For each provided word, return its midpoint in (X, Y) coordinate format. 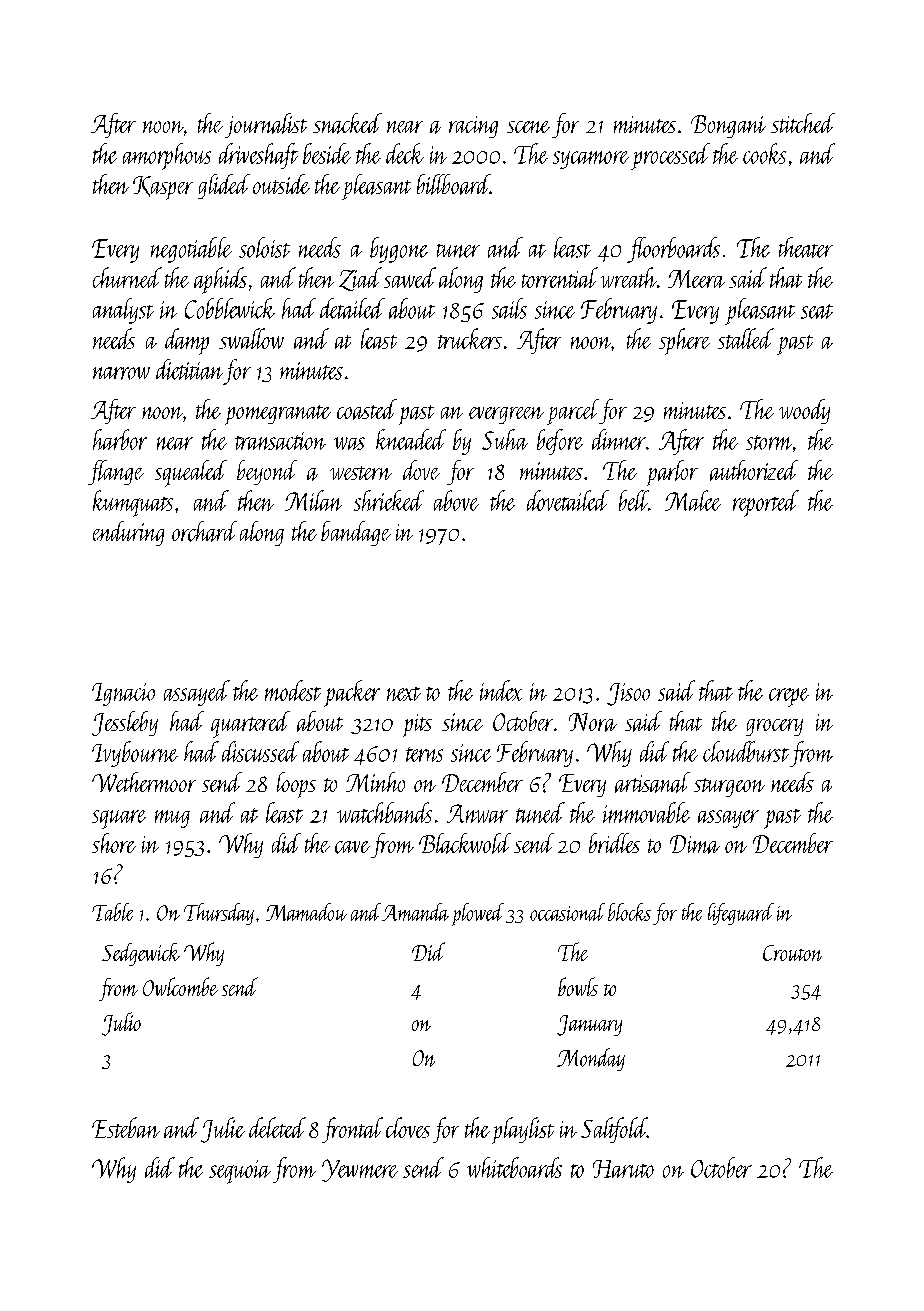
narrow (121, 373)
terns (424, 754)
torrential (560, 277)
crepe (789, 697)
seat (817, 311)
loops (296, 785)
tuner (458, 251)
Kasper (163, 188)
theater (806, 247)
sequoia (240, 1172)
